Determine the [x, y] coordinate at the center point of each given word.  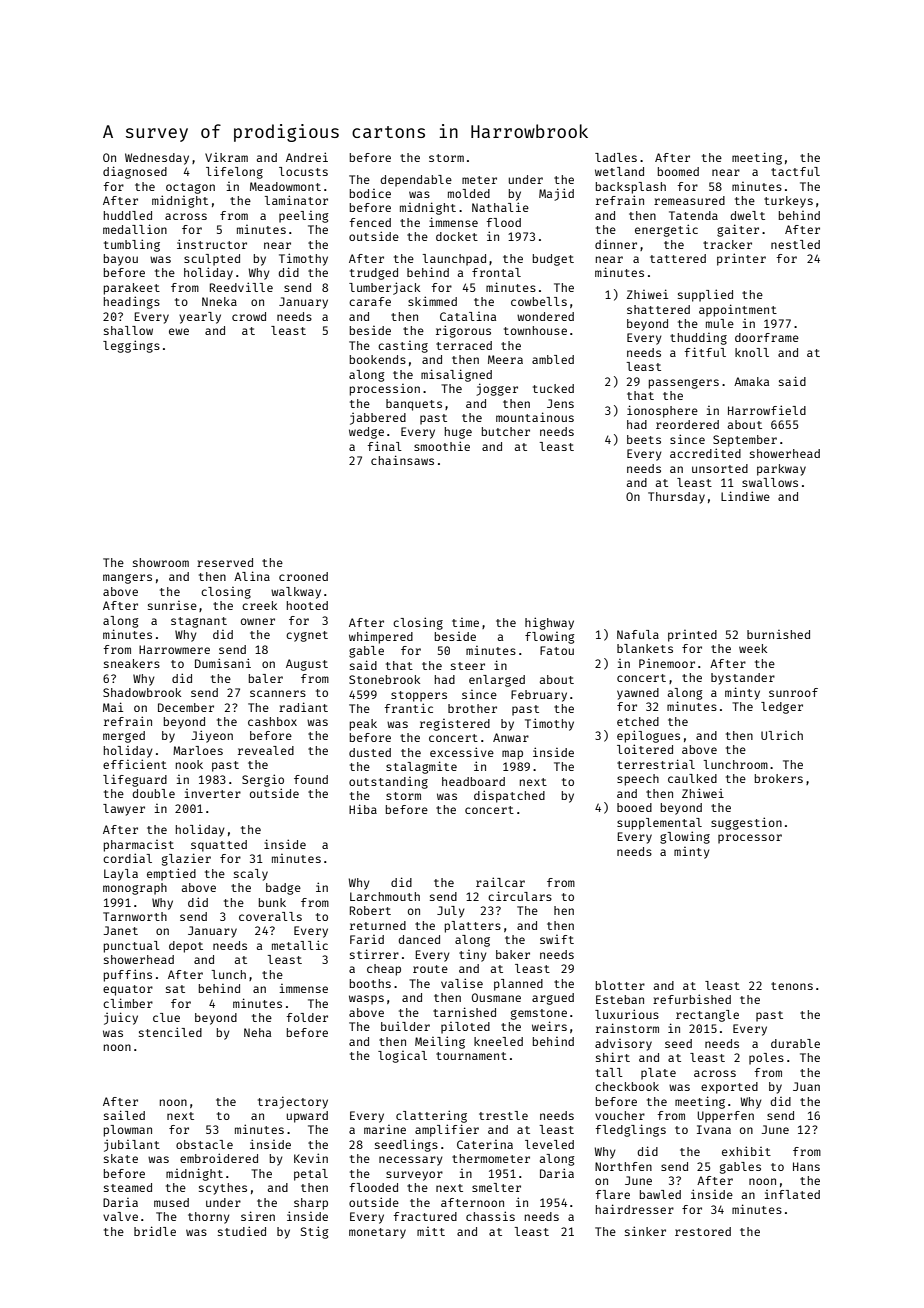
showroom [161, 562]
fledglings [630, 1130]
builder [405, 1026]
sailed [124, 1115]
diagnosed [135, 172]
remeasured [689, 200]
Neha [257, 1032]
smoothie [442, 446]
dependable [416, 181]
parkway [781, 470]
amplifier [447, 1130]
